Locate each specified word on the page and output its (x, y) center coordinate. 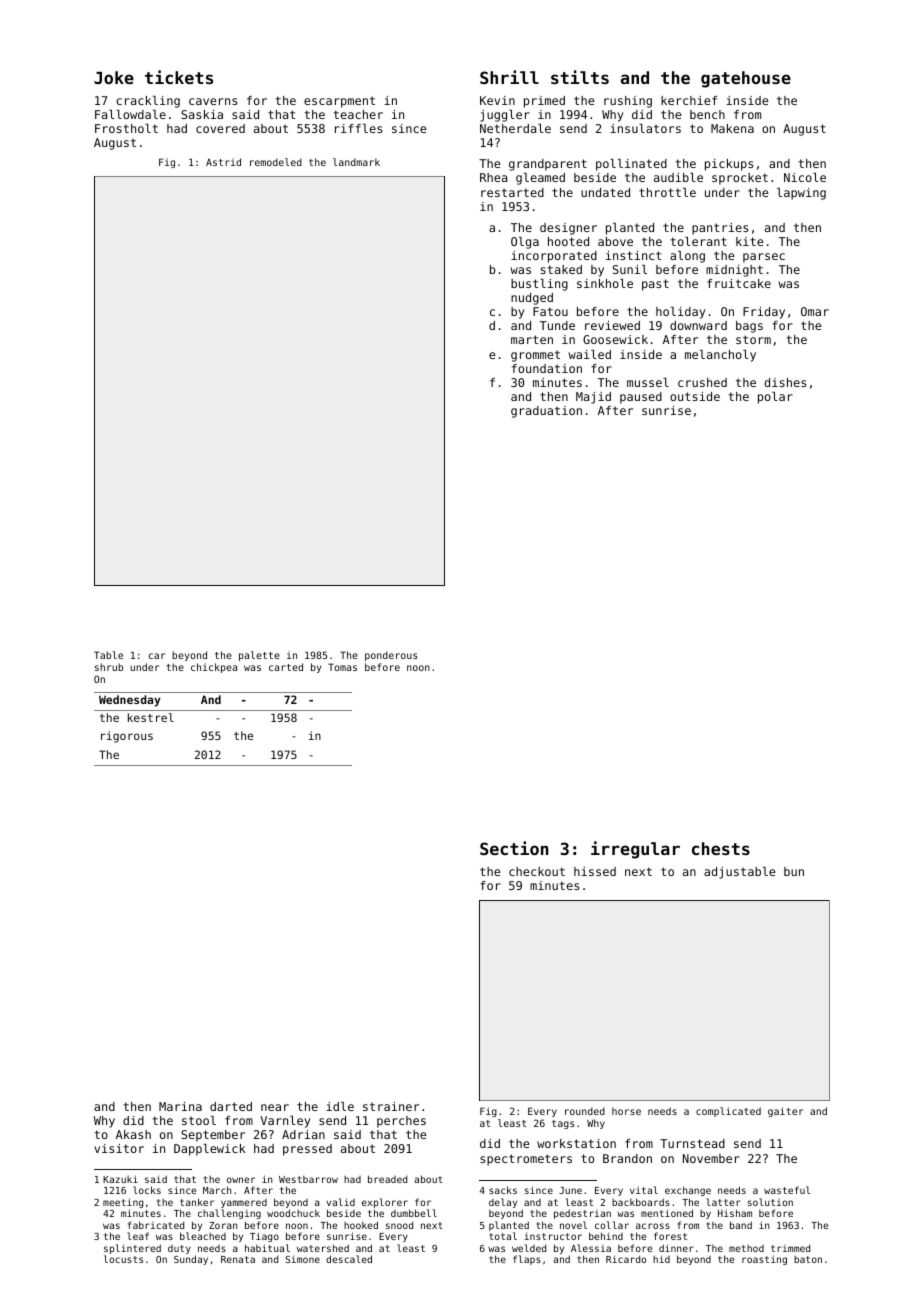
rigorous (127, 737)
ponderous (391, 656)
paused (641, 398)
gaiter (785, 1112)
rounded (585, 1111)
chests (721, 848)
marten (532, 339)
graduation (546, 412)
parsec (764, 258)
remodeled (276, 162)
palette (259, 656)
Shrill (509, 77)
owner (241, 1180)
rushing (628, 102)
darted (231, 1106)
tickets (179, 77)
